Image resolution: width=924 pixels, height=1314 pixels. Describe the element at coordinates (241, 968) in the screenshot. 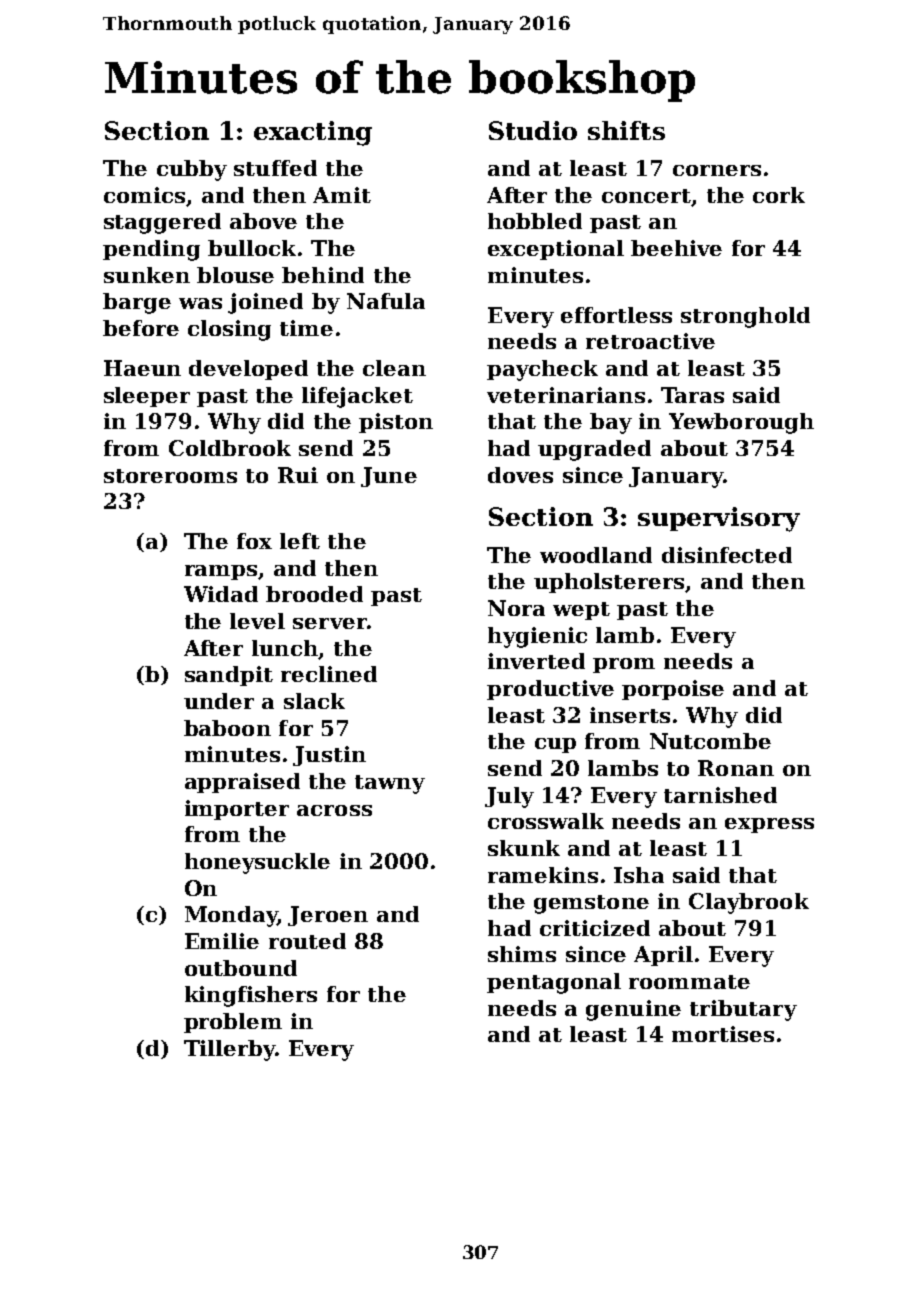

I see `outbound` at that location.
